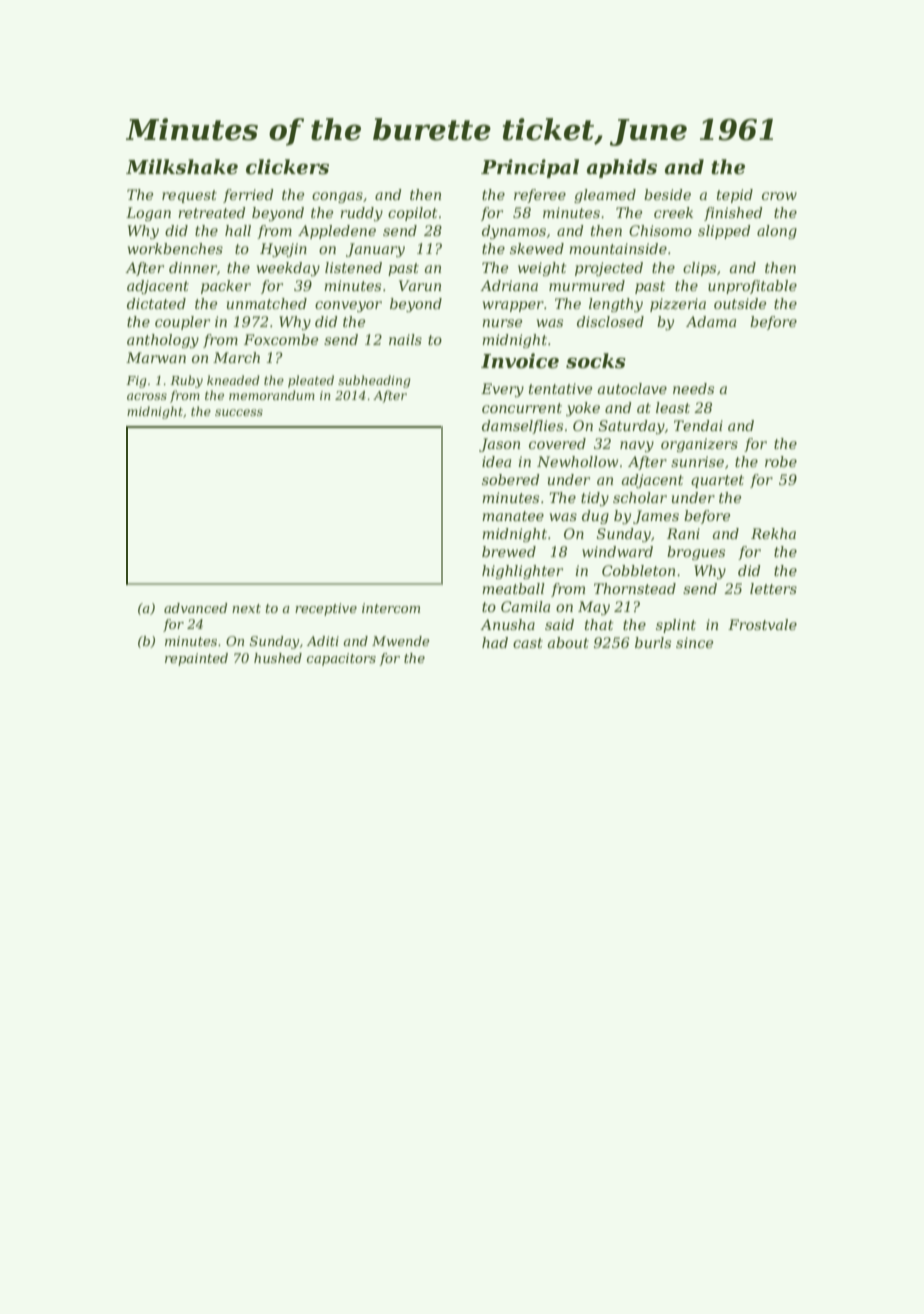 The width and height of the page is (924, 1314). What do you see at coordinates (195, 608) in the page?
I see `advanced` at bounding box center [195, 608].
